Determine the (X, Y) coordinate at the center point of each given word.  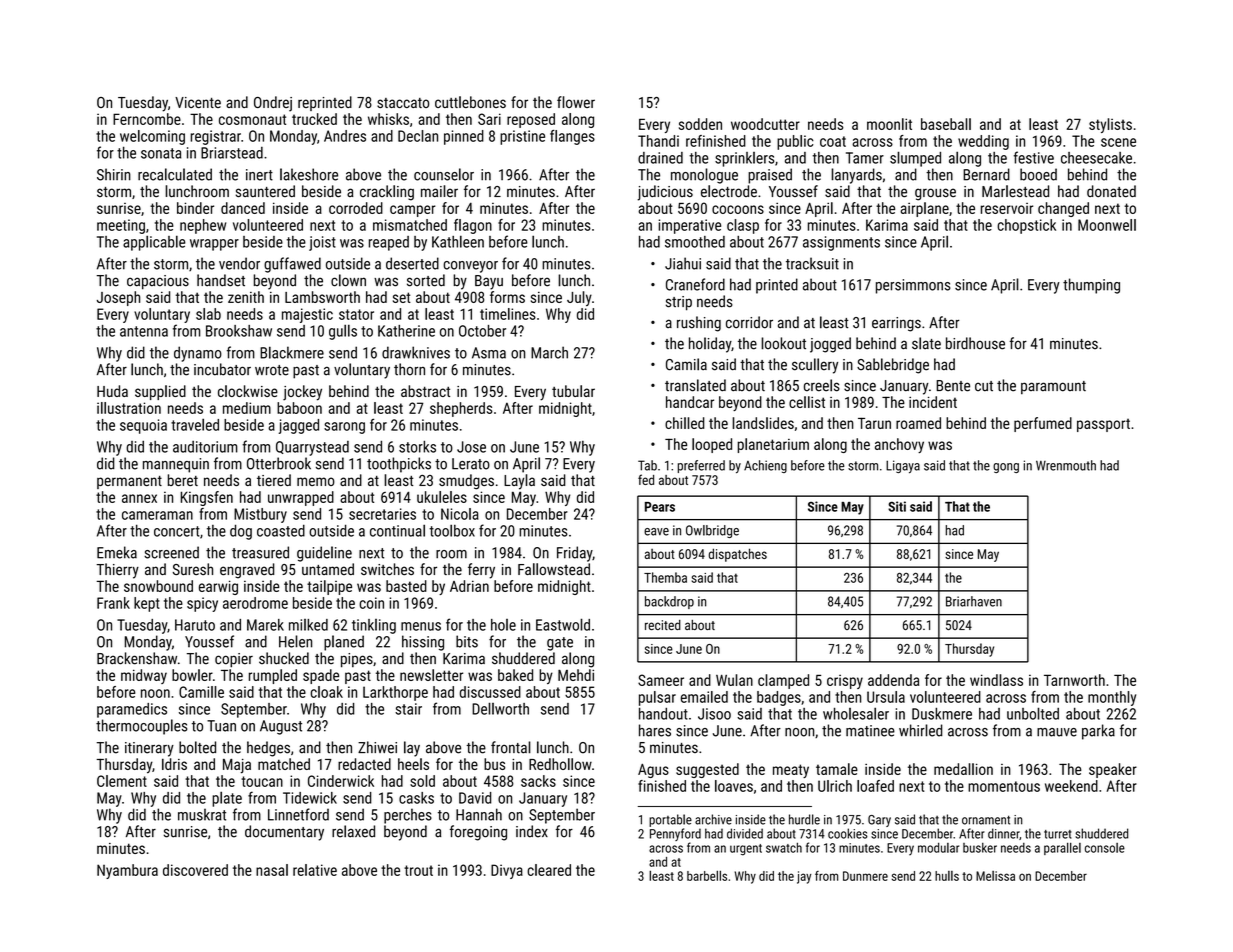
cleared (549, 870)
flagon (473, 226)
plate (227, 799)
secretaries (382, 514)
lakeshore (309, 174)
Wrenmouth (1066, 465)
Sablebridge (893, 366)
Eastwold (563, 624)
